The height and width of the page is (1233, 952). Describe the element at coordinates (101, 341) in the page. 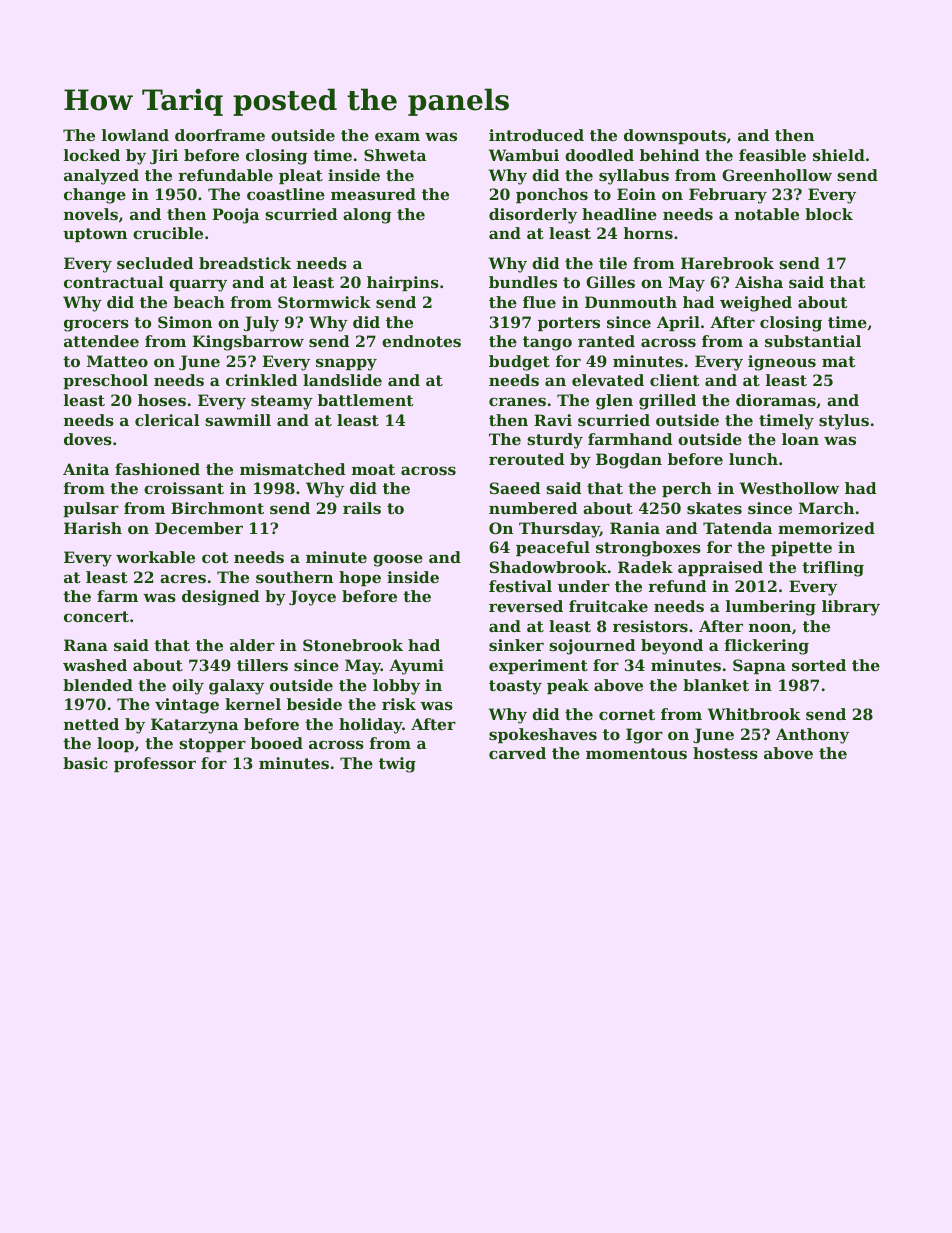

I see `attendee` at that location.
